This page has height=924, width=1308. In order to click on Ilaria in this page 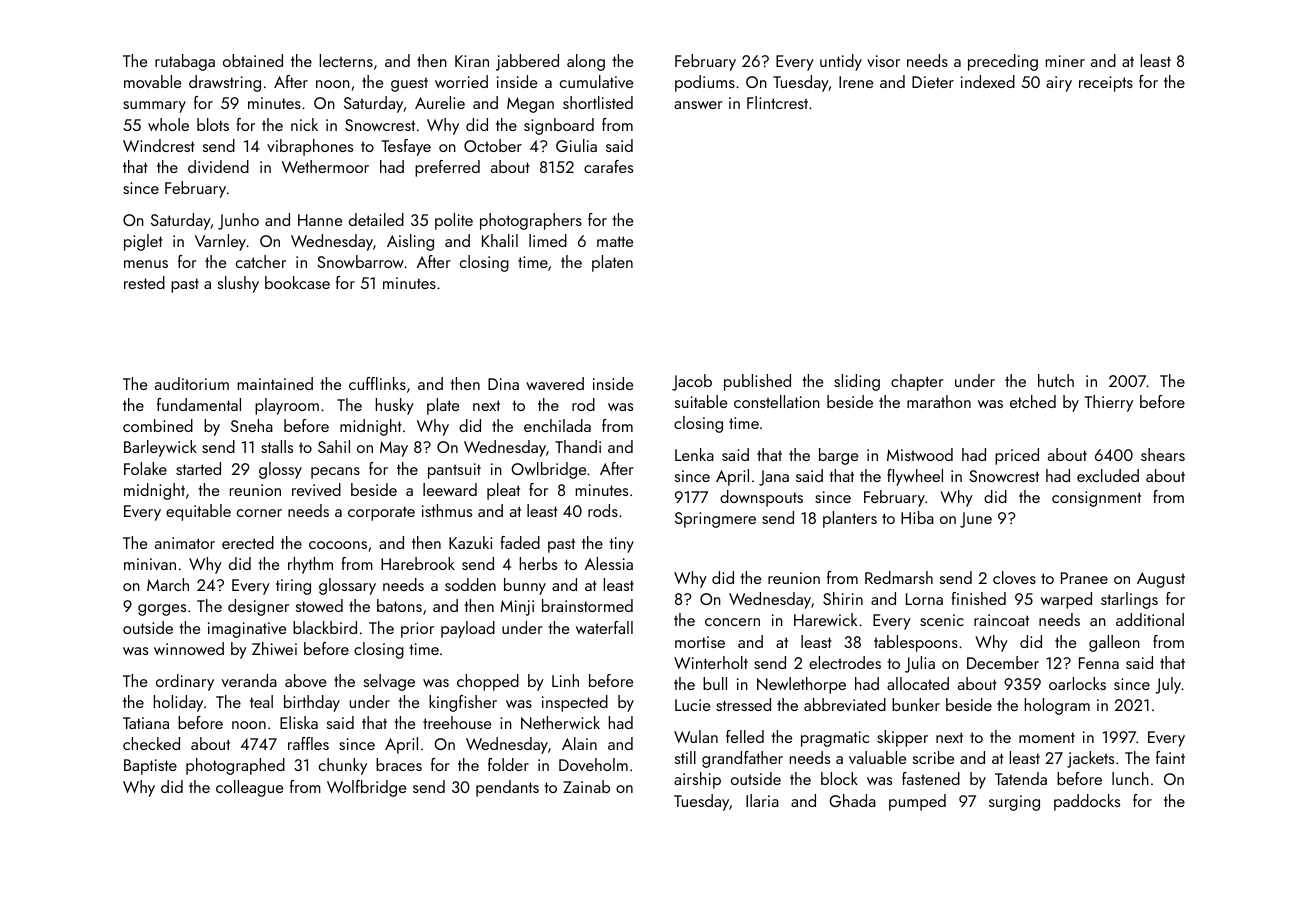, I will do `click(762, 800)`.
